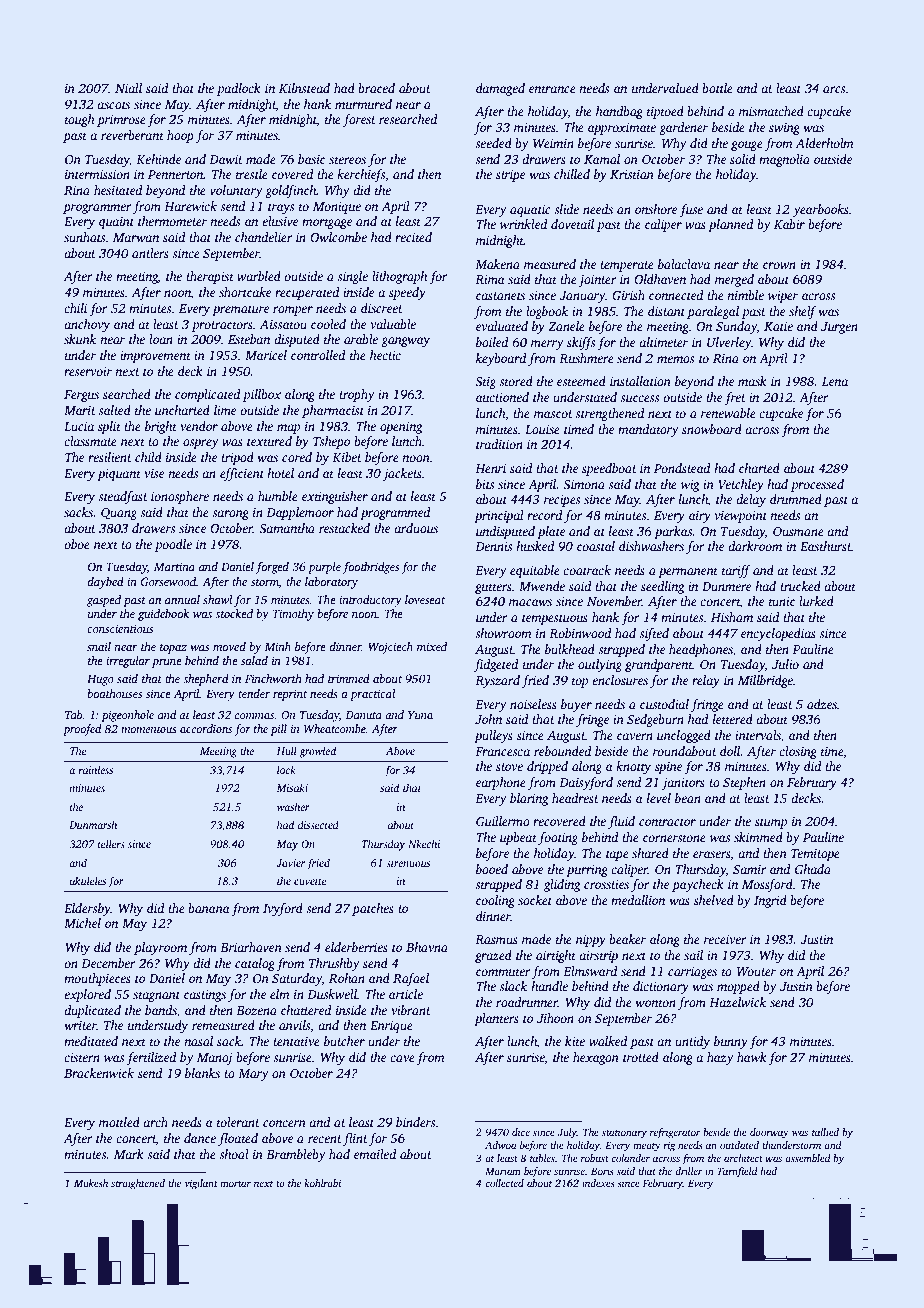 This page has height=1308, width=924. Describe the element at coordinates (363, 715) in the page. I see `Danuta` at that location.
